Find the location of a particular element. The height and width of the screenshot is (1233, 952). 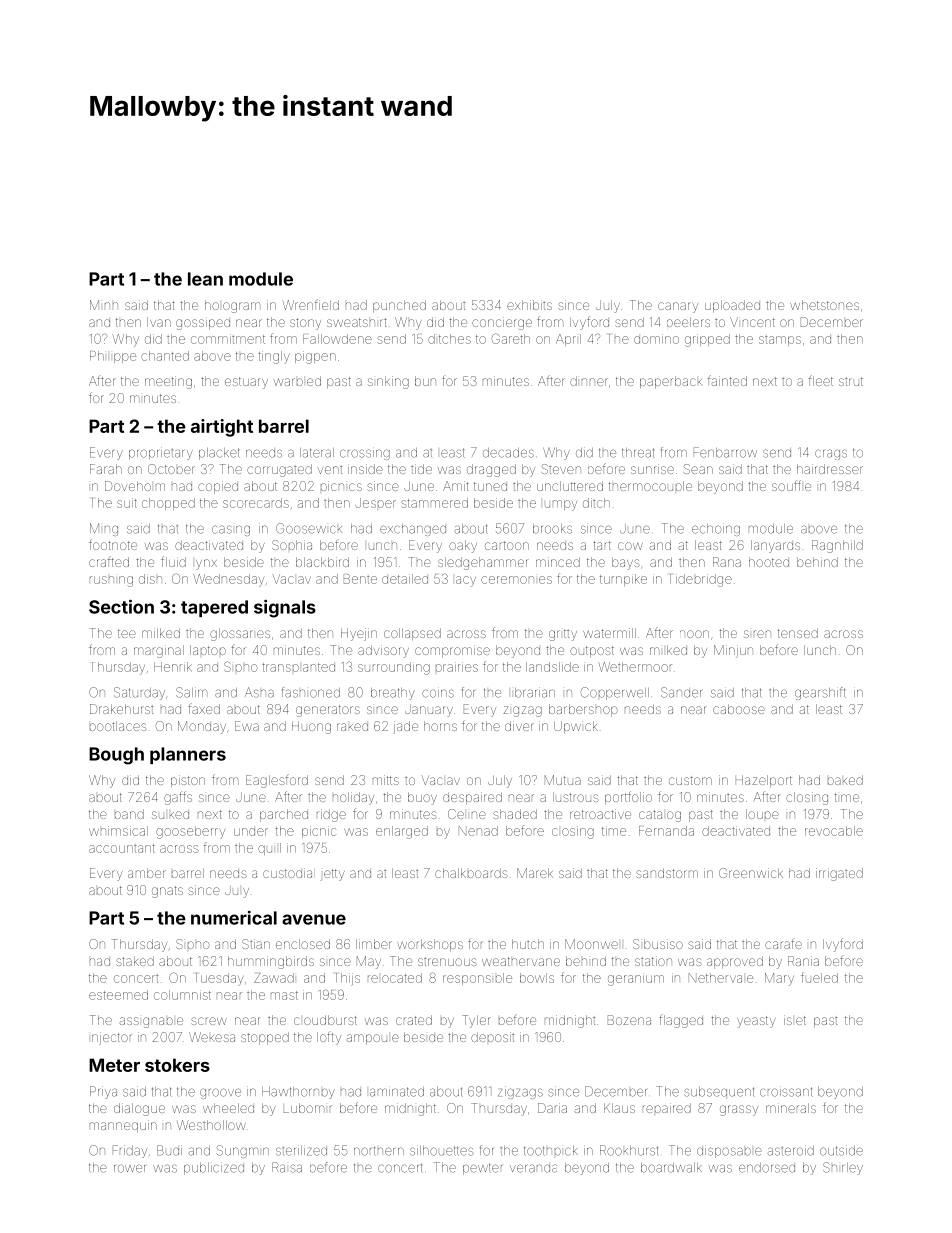

fueled is located at coordinates (819, 977).
